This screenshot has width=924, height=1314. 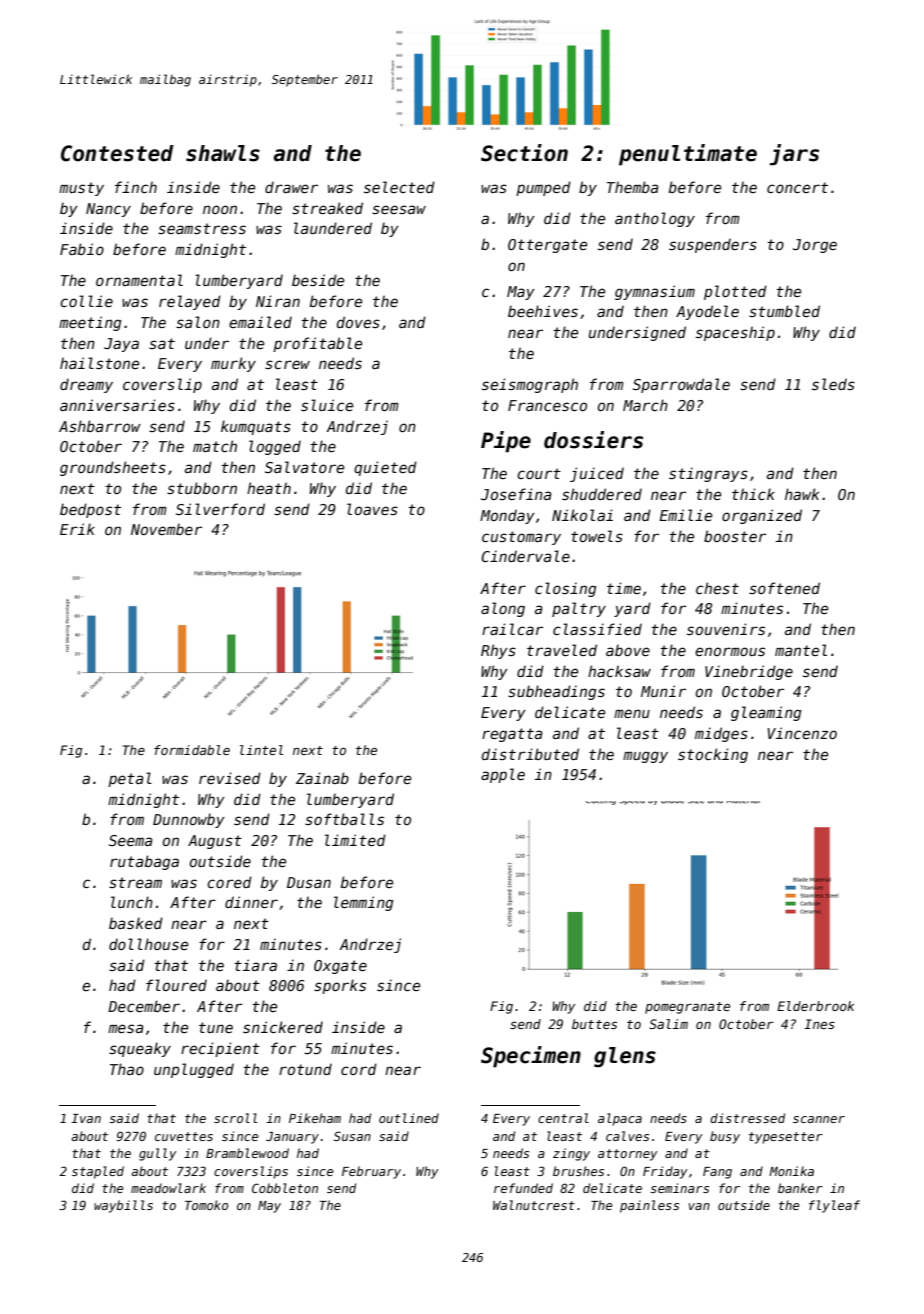 What do you see at coordinates (236, 1118) in the screenshot?
I see `scroll` at bounding box center [236, 1118].
